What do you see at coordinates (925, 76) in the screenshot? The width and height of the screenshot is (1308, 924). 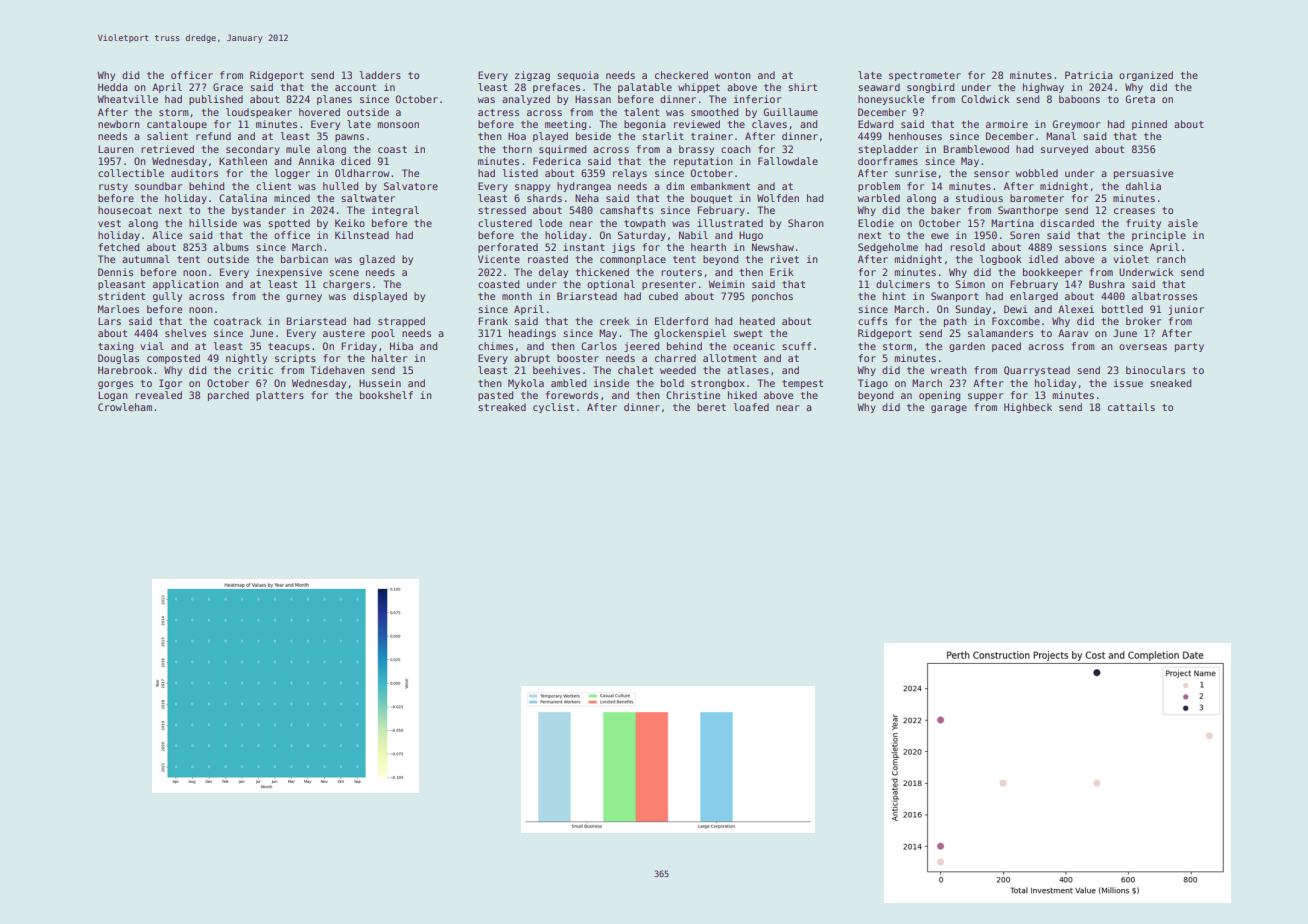 I see `spectrometer` at bounding box center [925, 76].
